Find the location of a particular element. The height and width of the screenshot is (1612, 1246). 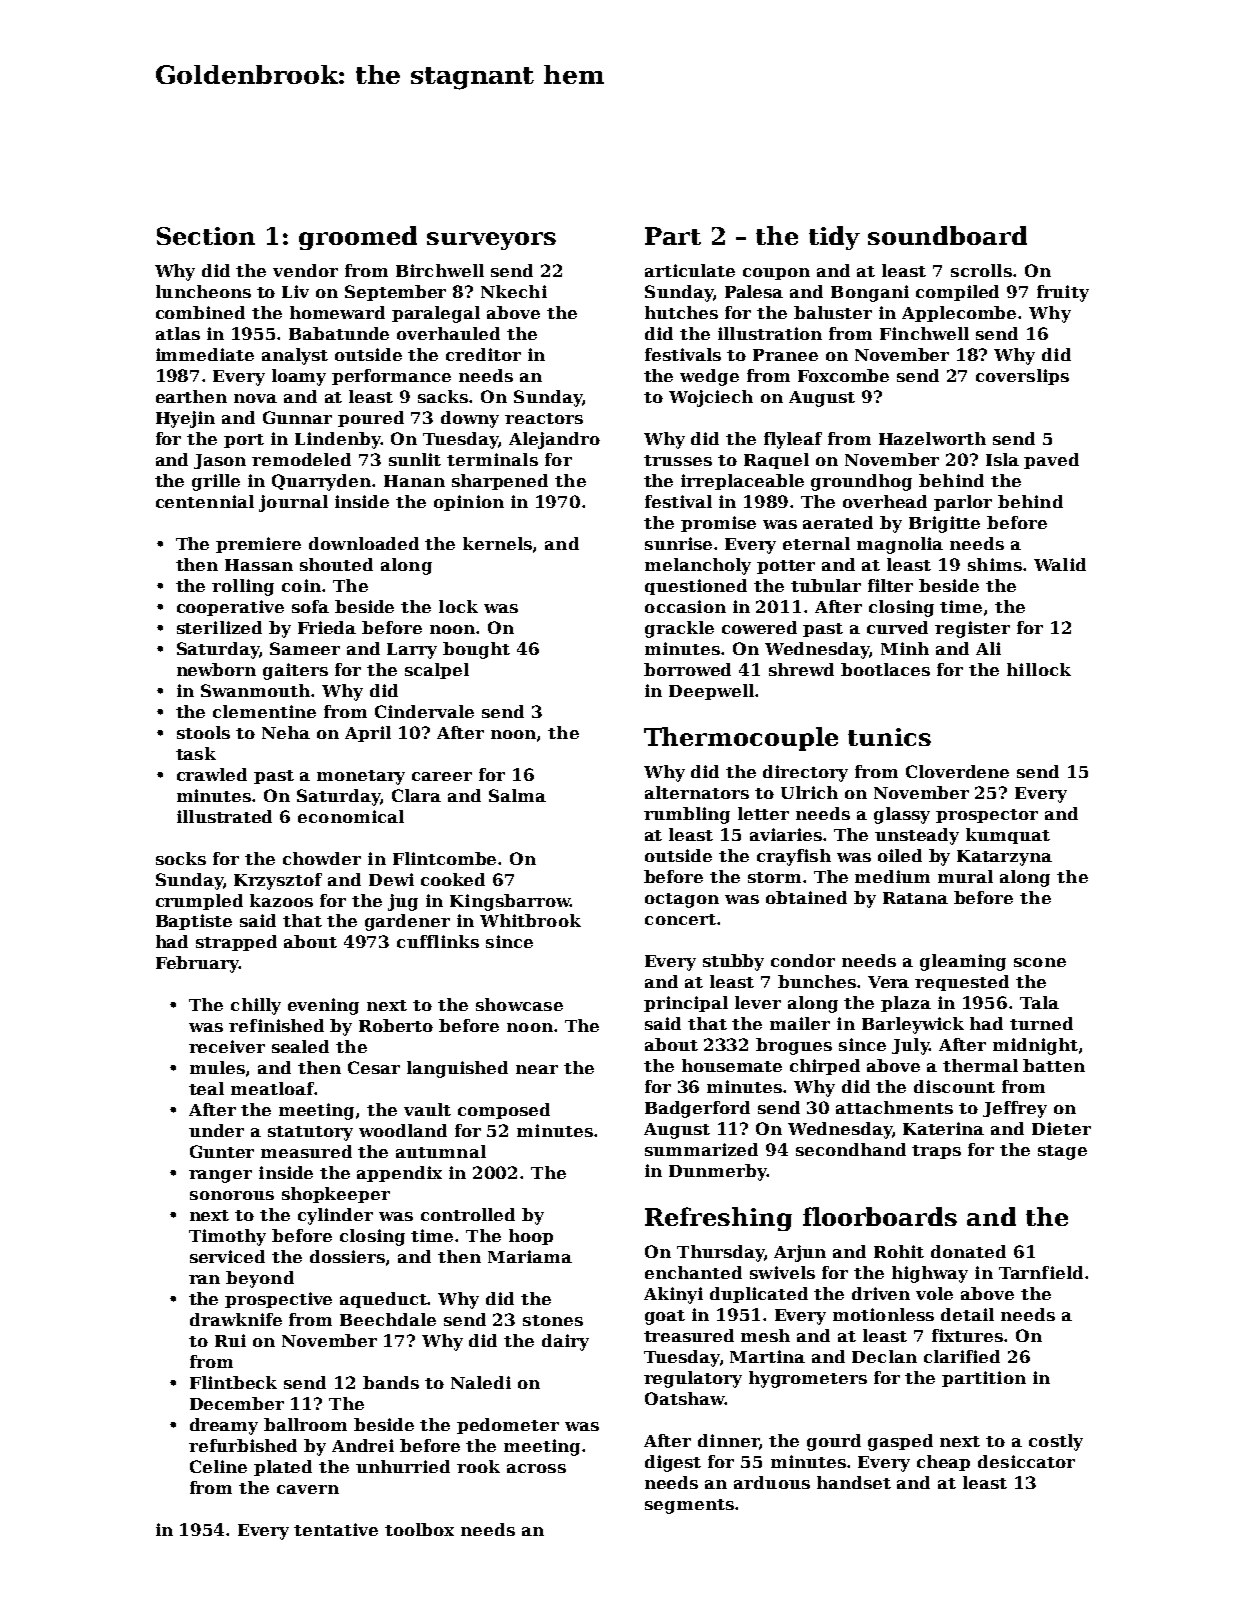

Liv is located at coordinates (295, 291).
